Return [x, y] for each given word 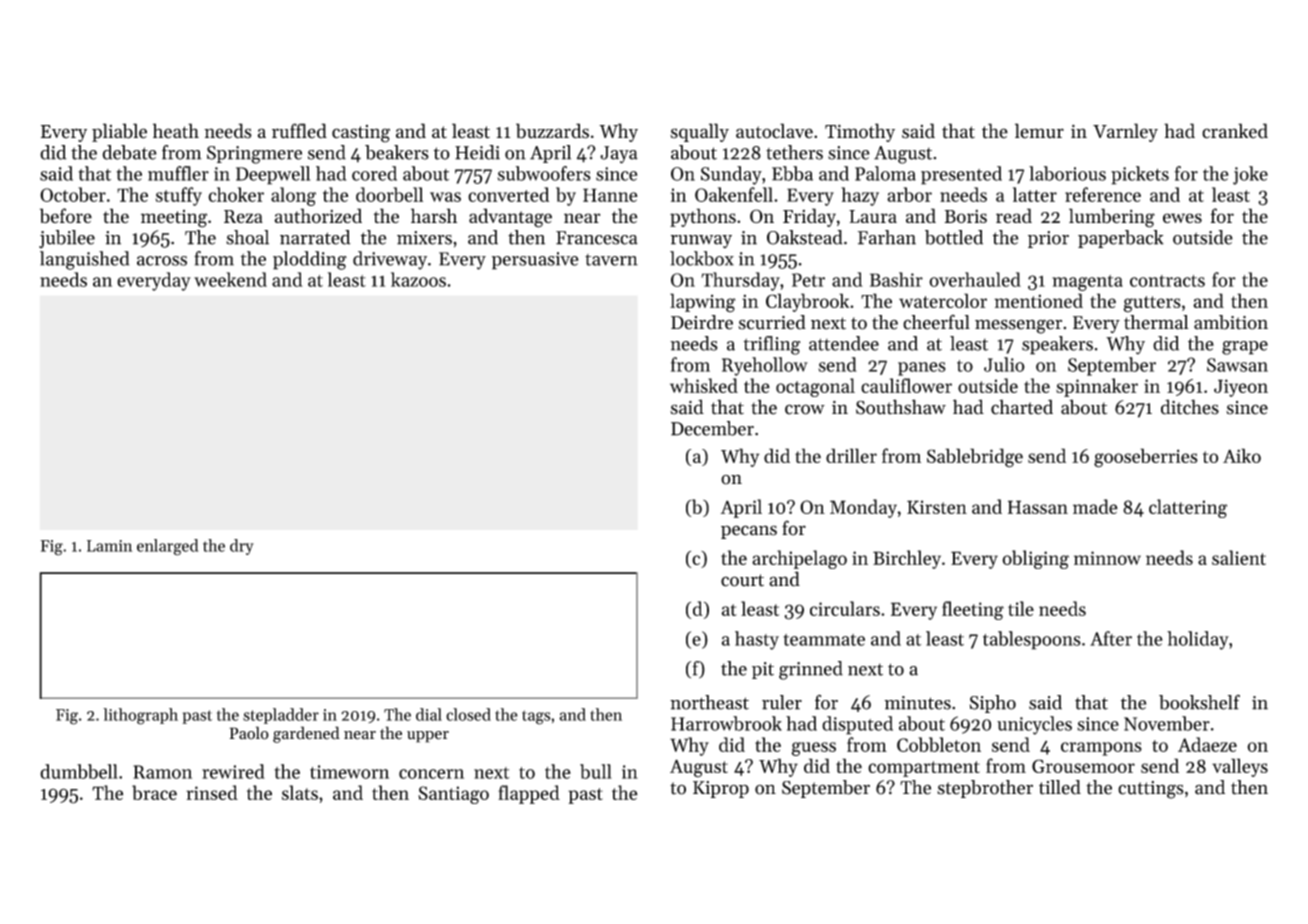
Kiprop [721, 789]
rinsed [212, 792]
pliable [119, 132]
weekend [230, 279]
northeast [709, 702]
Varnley [1125, 132]
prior [1048, 239]
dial [429, 714]
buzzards [552, 131]
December [712, 428]
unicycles [1034, 725]
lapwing [702, 303]
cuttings [1151, 790]
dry [242, 547]
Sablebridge [975, 458]
